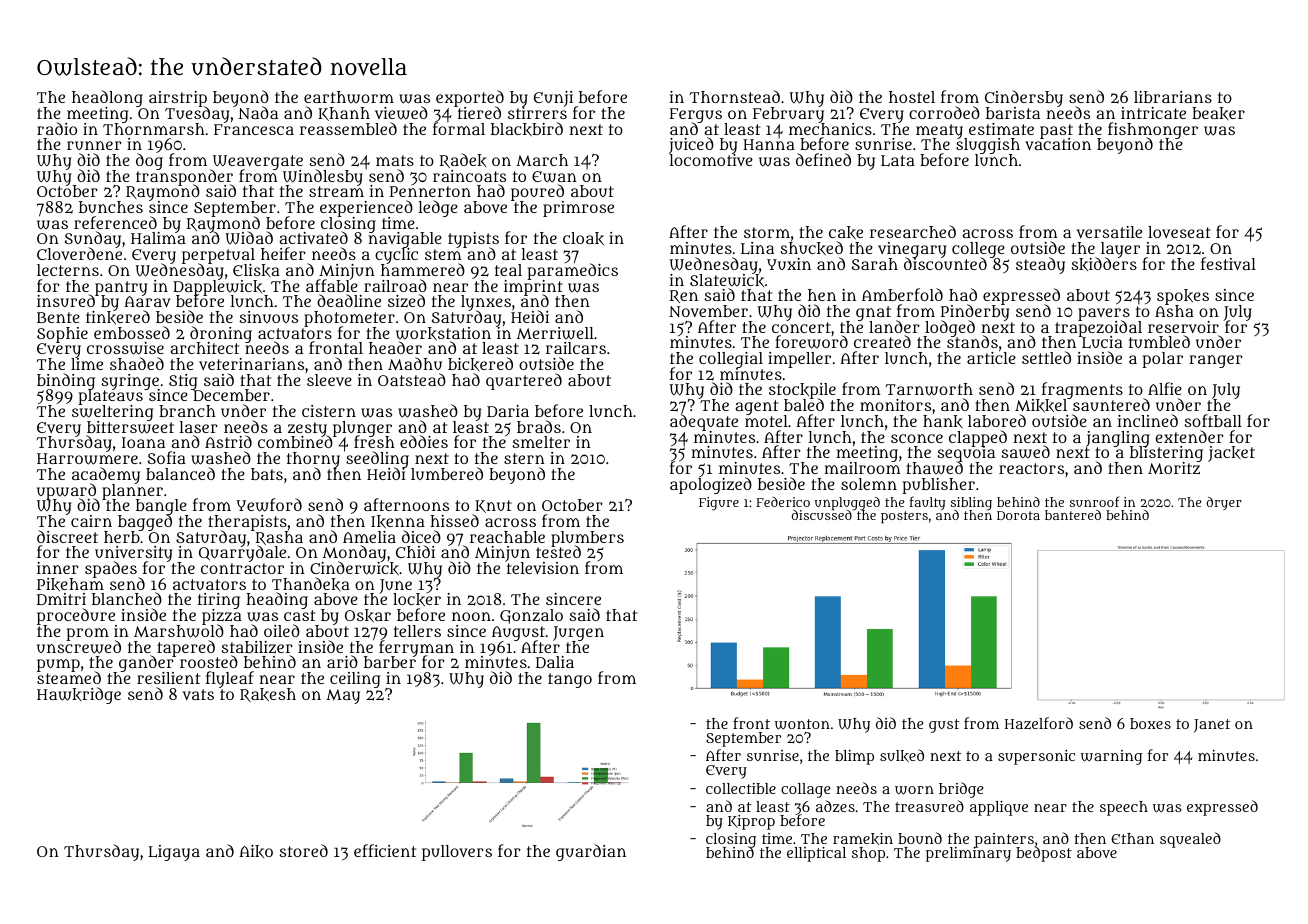  Describe the element at coordinates (741, 788) in the image. I see `collectible` at that location.
